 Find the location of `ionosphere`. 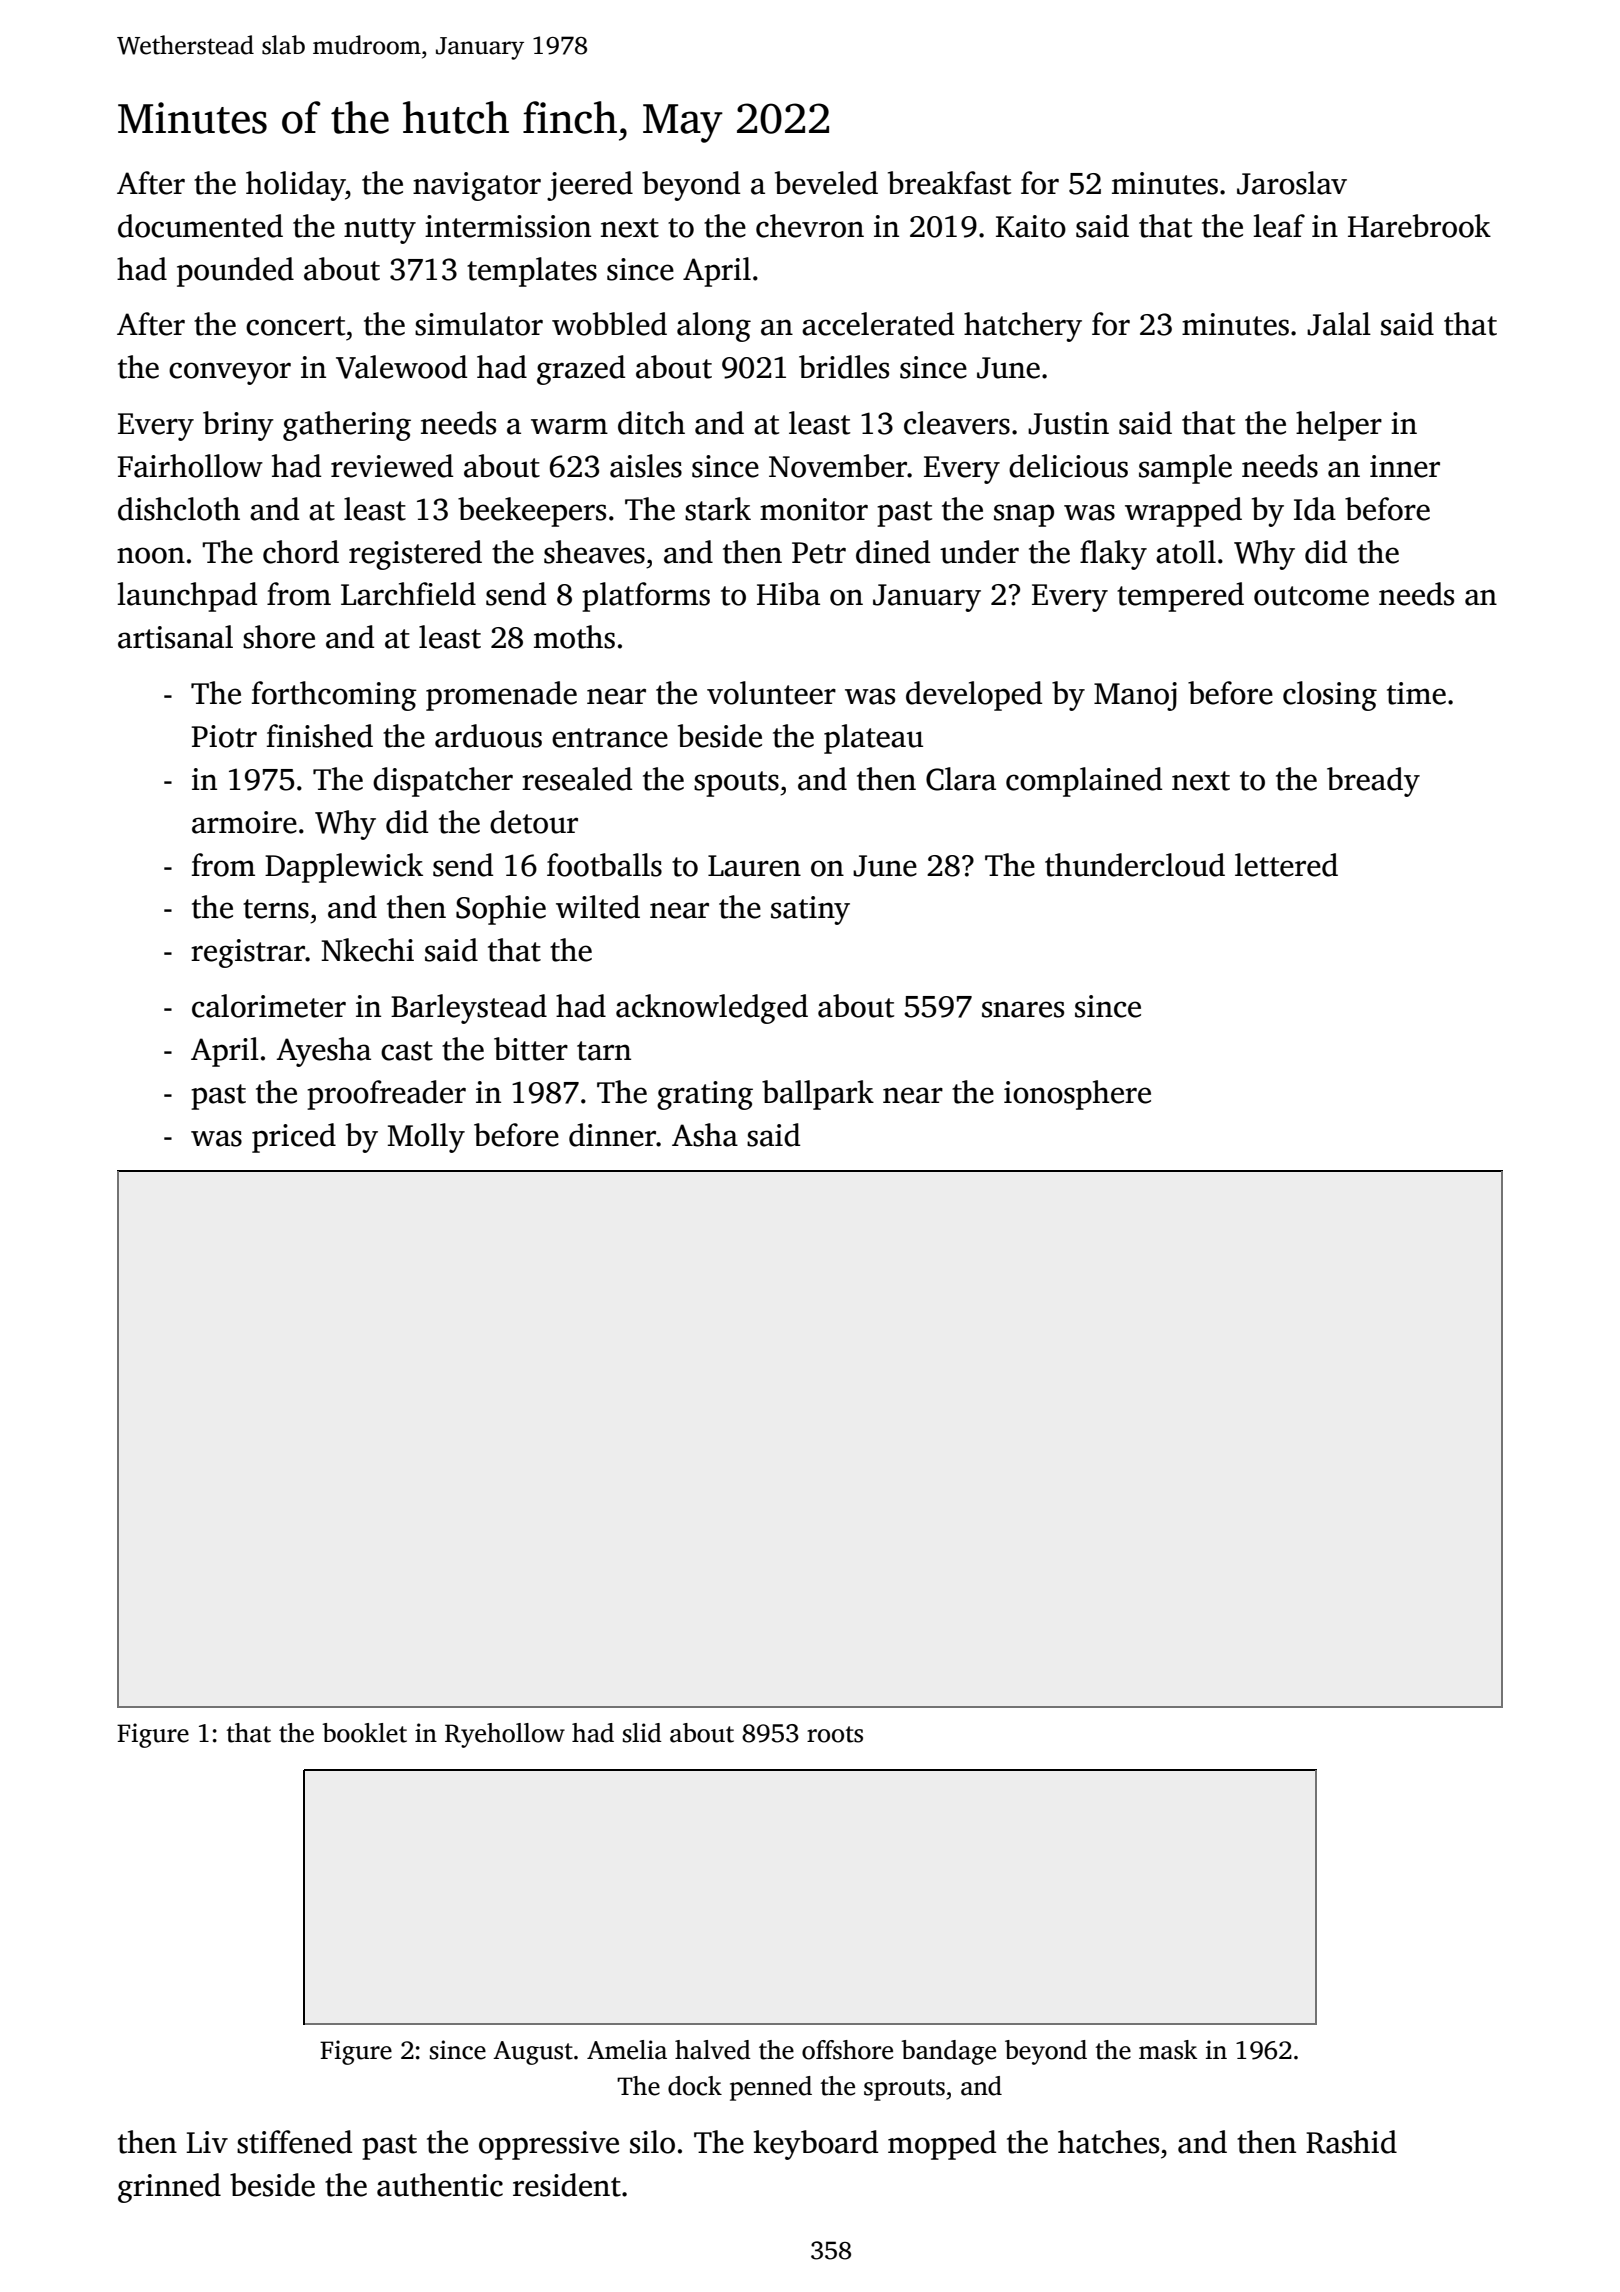

ionosphere is located at coordinates (1077, 1095).
